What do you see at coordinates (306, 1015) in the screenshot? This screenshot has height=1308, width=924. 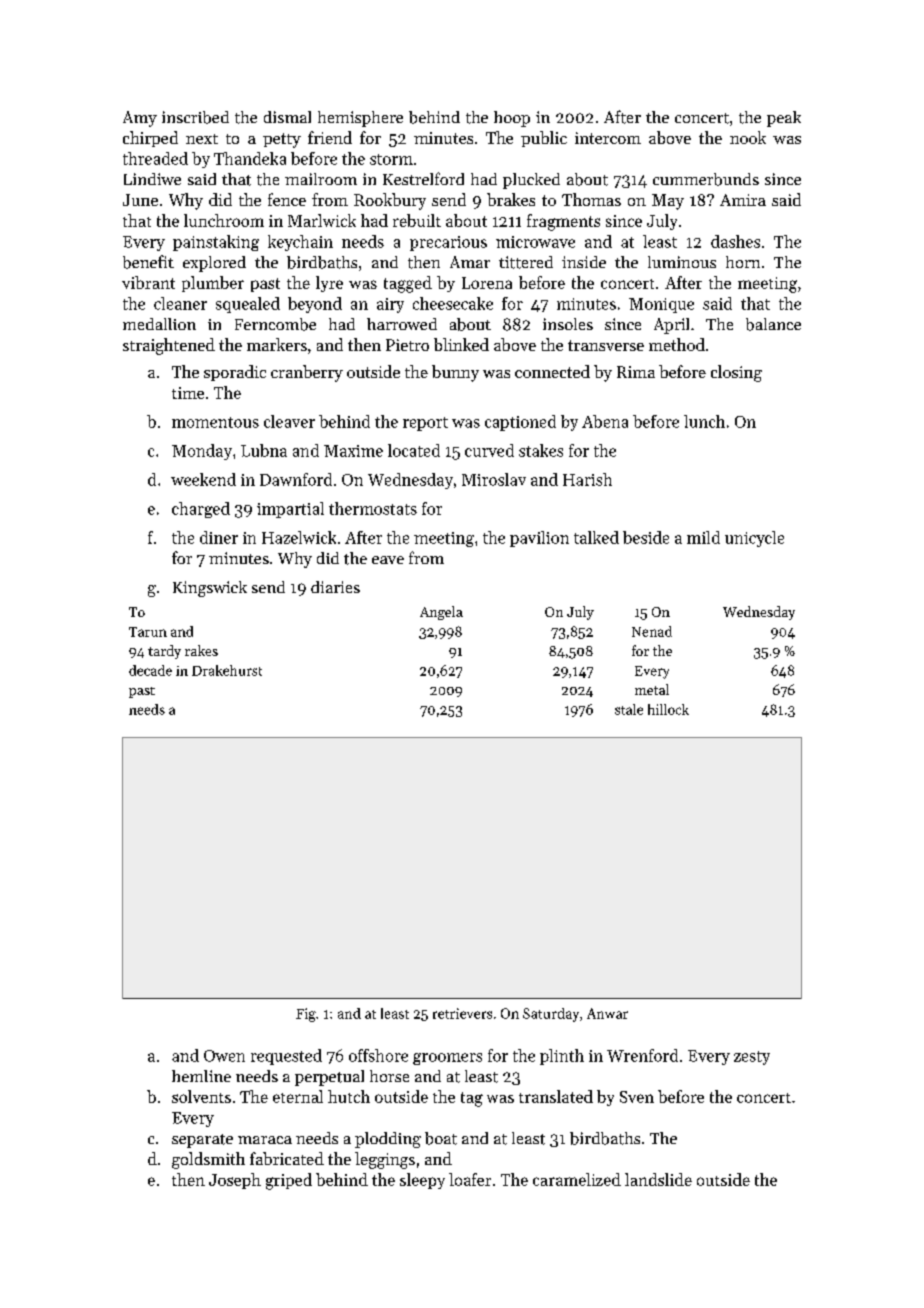 I see `Fig` at bounding box center [306, 1015].
